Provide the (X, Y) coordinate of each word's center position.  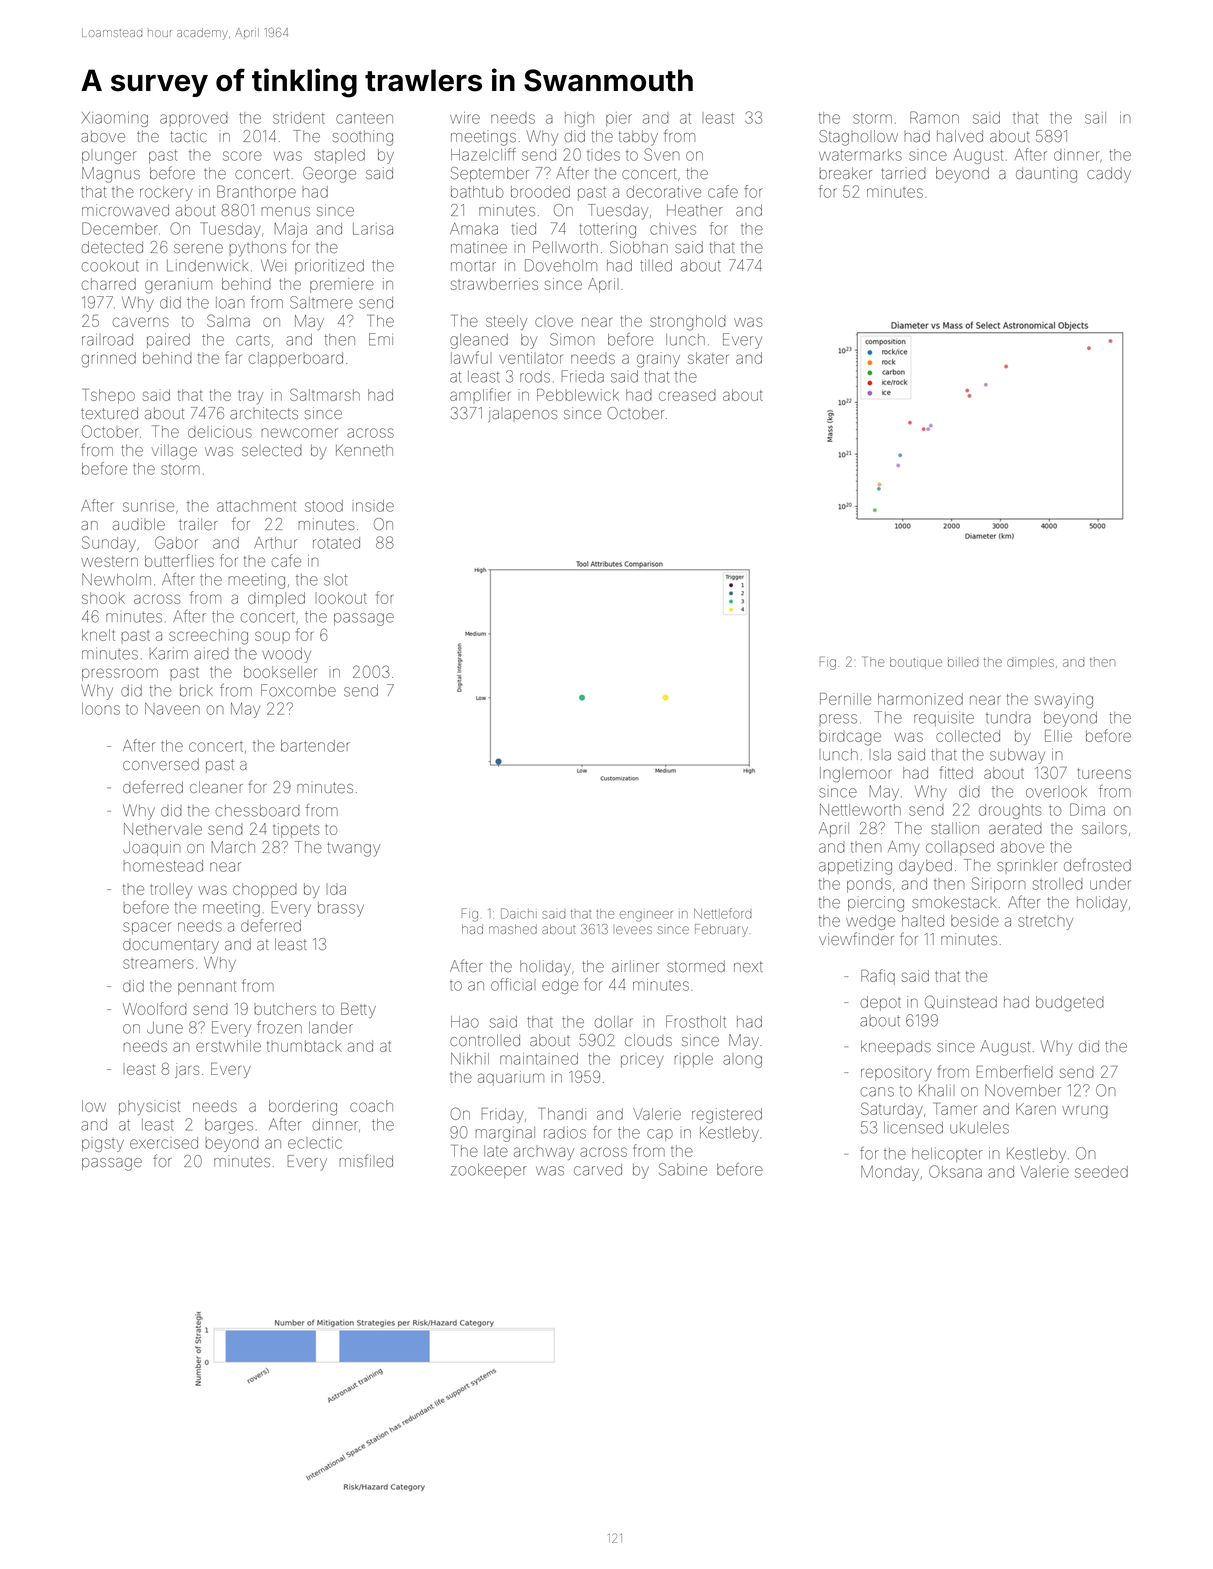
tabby (638, 138)
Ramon (934, 117)
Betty (358, 1010)
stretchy (1045, 923)
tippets (296, 830)
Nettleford (722, 913)
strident (299, 118)
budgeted (1070, 1004)
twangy (353, 849)
